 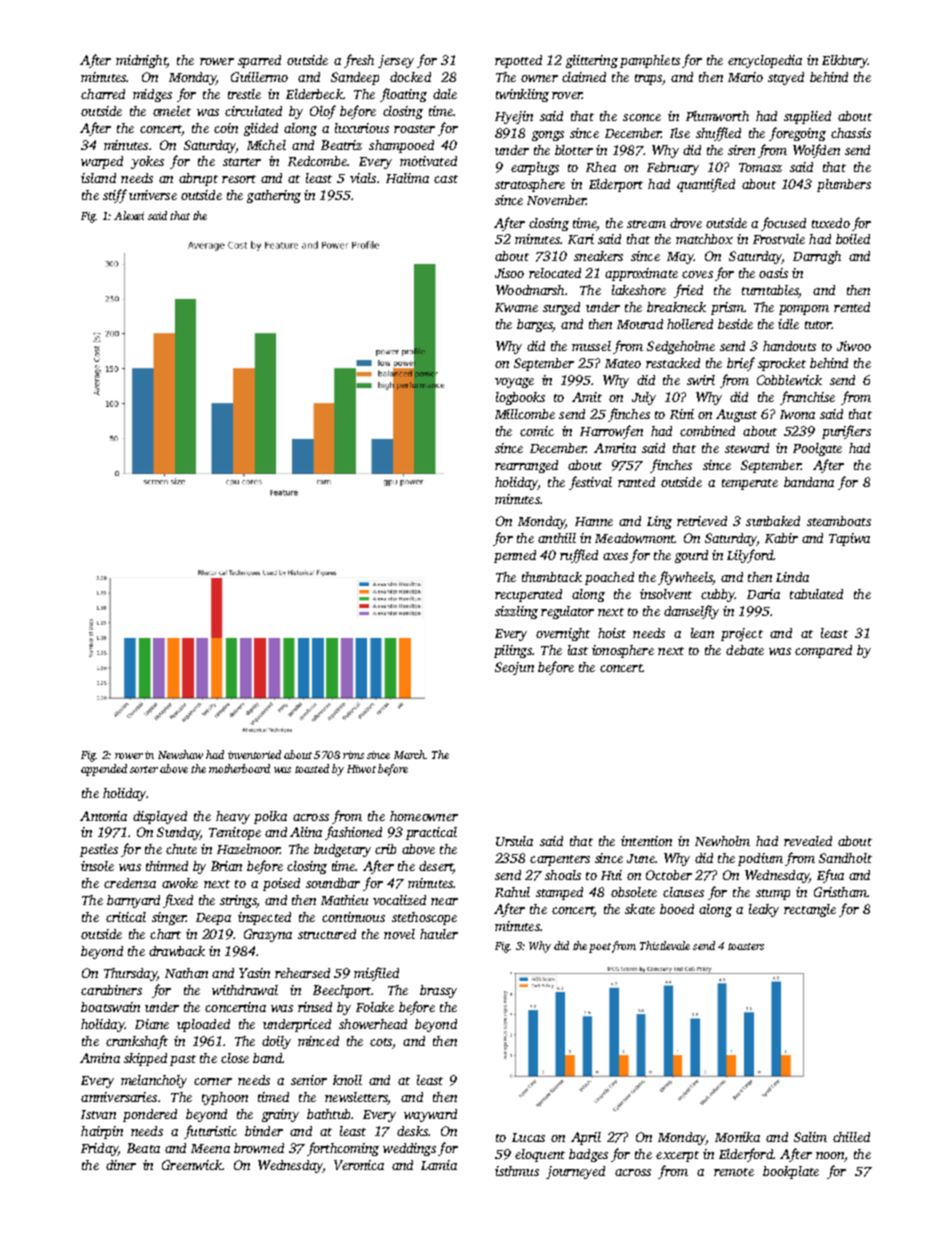 What do you see at coordinates (259, 61) in the page?
I see `sparred` at bounding box center [259, 61].
